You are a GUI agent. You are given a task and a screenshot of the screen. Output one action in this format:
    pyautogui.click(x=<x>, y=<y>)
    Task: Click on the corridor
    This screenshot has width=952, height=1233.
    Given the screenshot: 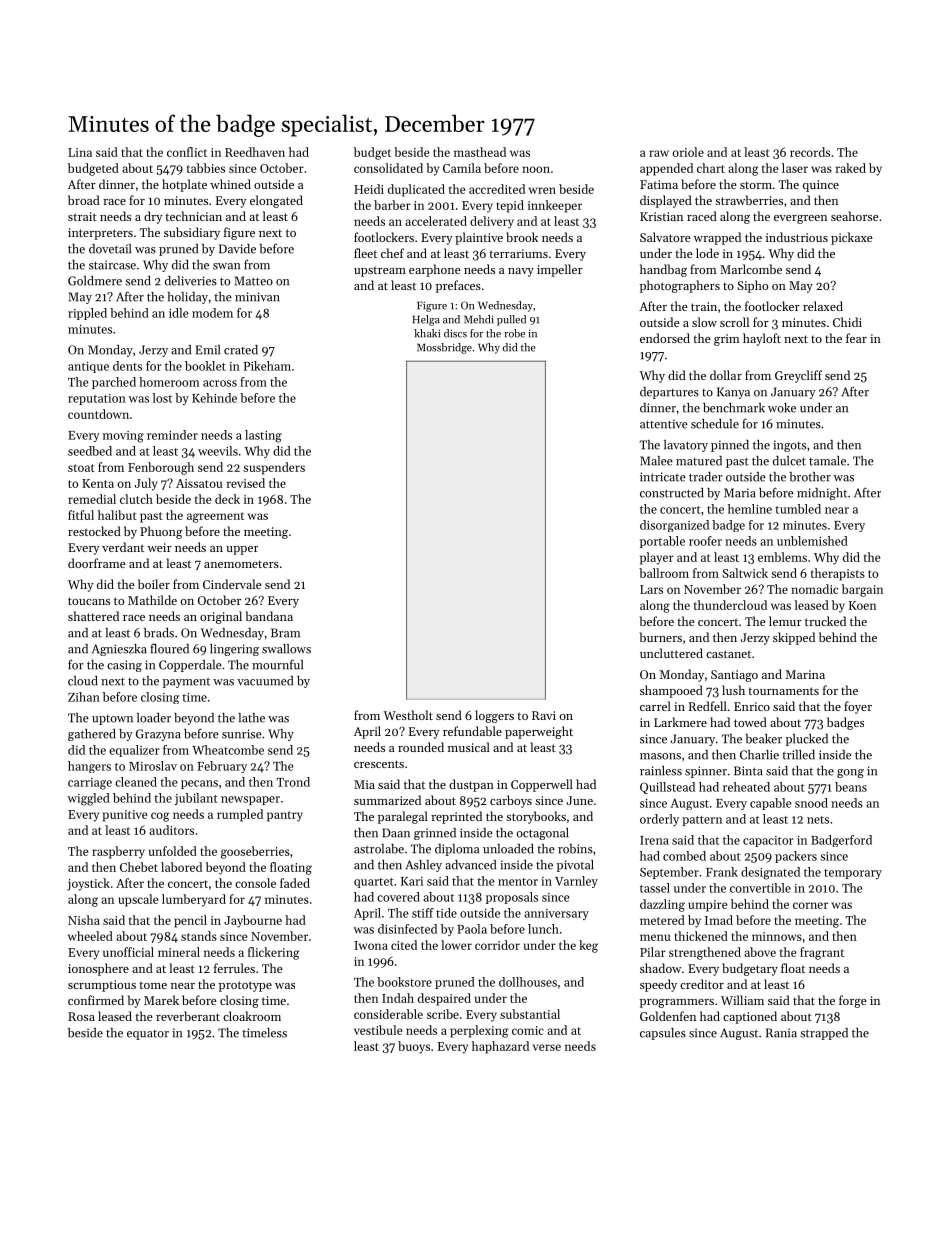 What is the action you would take?
    pyautogui.click(x=497, y=945)
